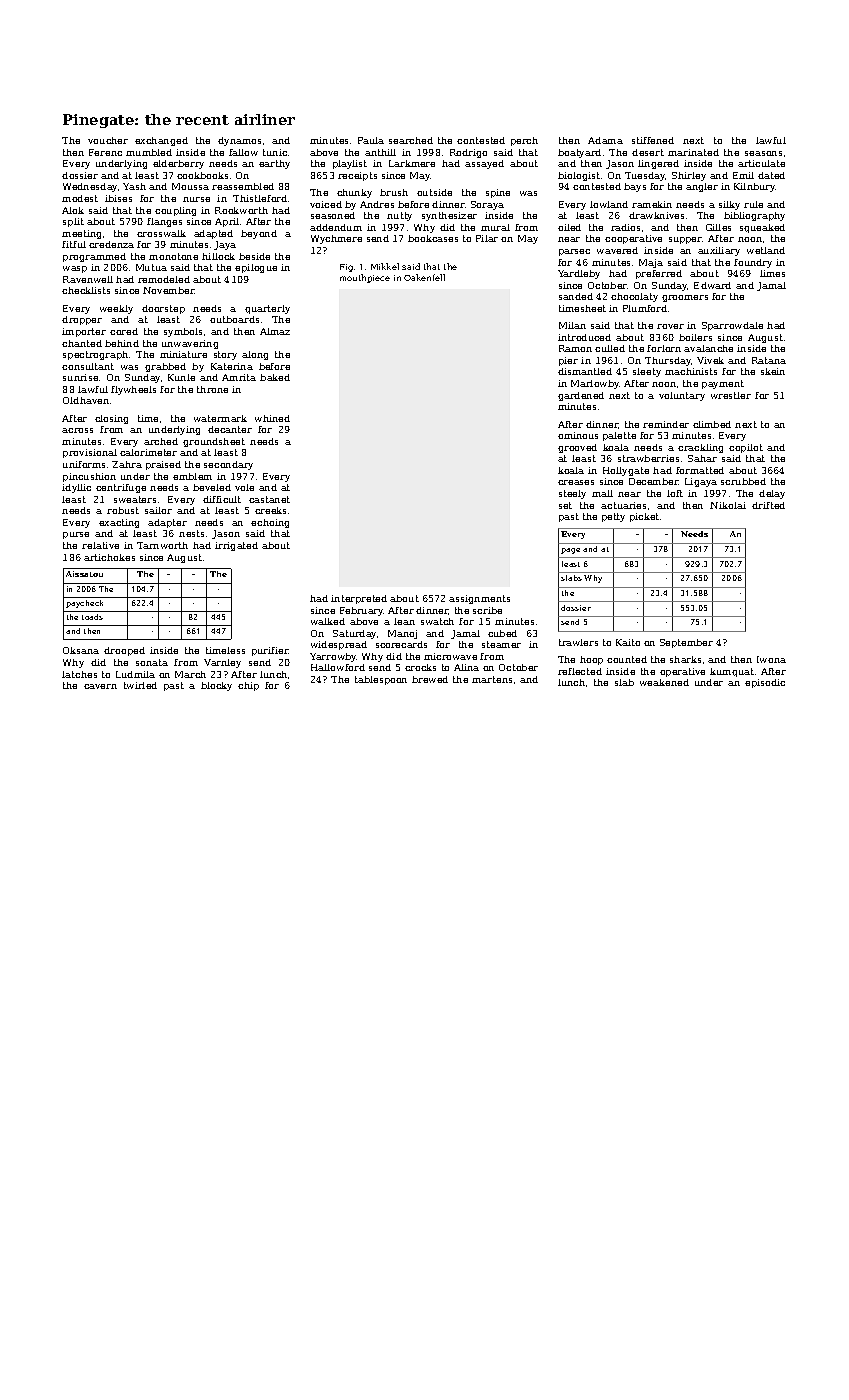 The width and height of the screenshot is (849, 1400). I want to click on brewed, so click(430, 679).
